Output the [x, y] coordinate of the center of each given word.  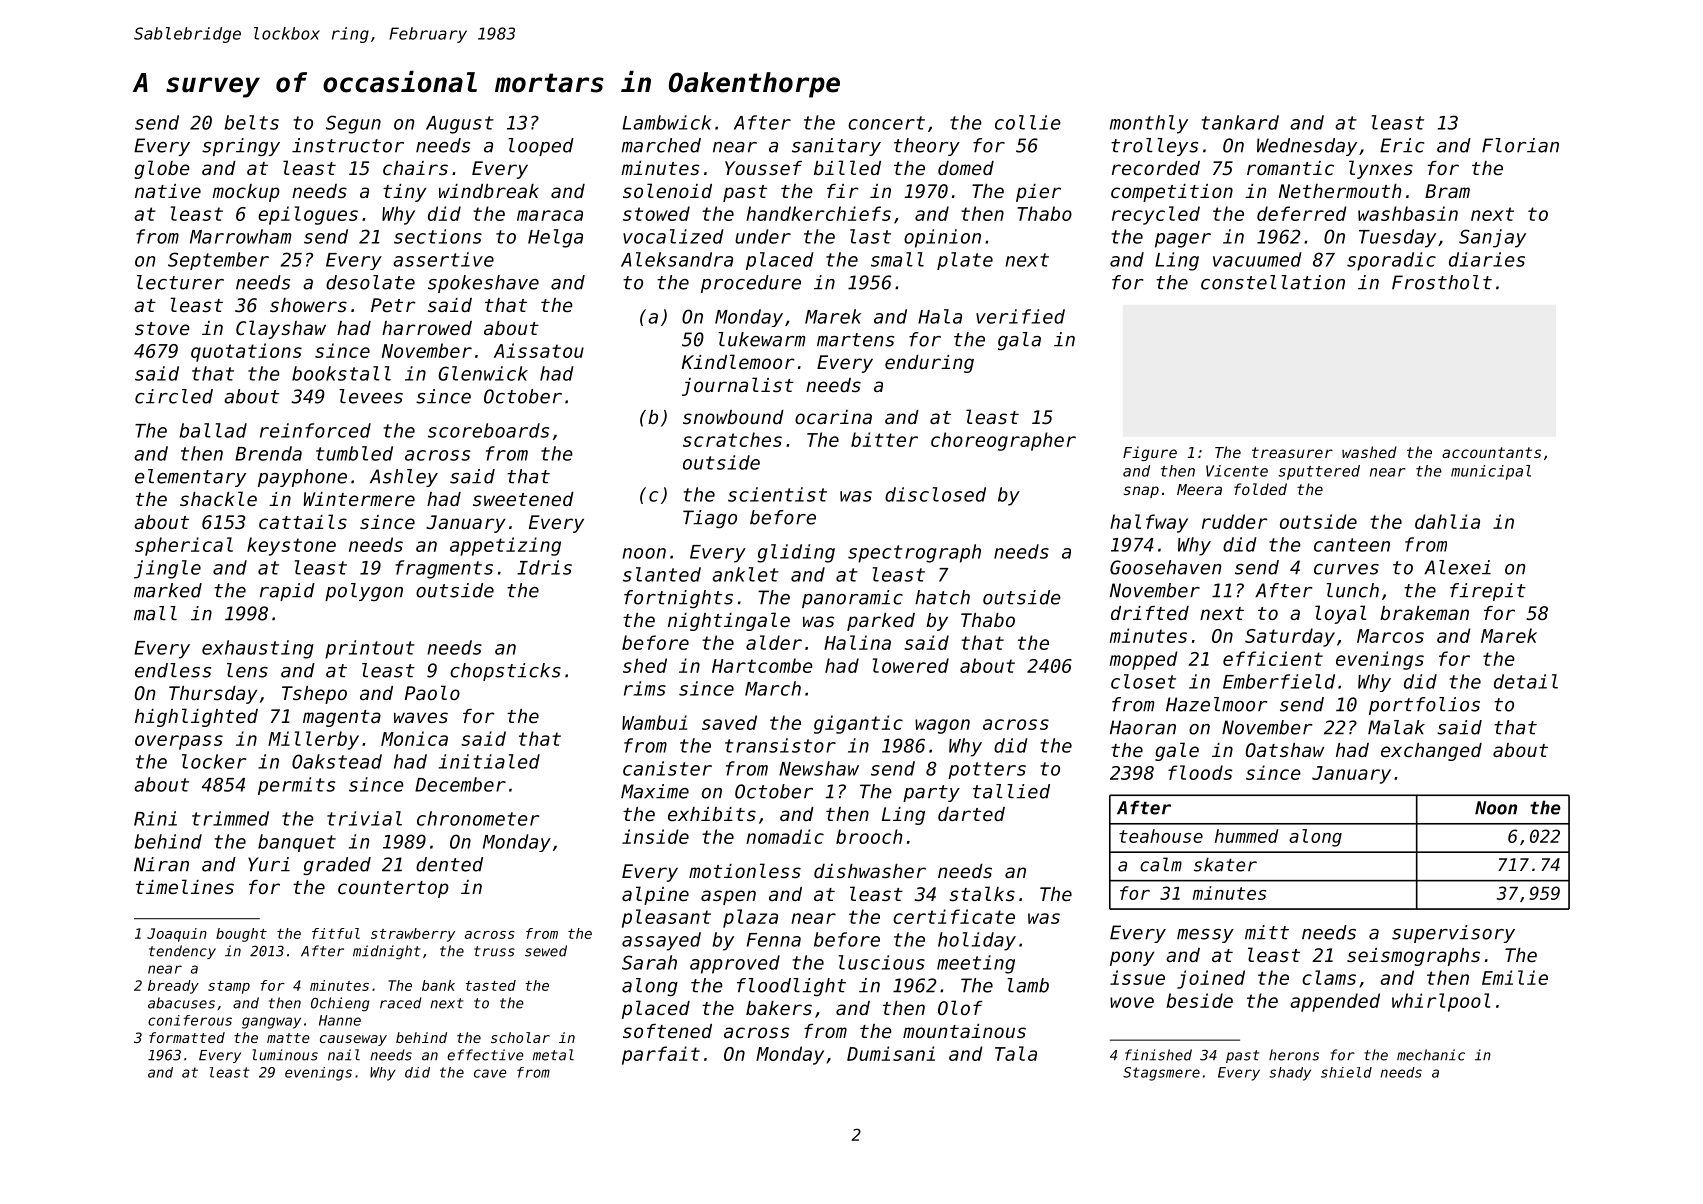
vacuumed [1257, 259]
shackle [218, 498]
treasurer [1292, 452]
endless [173, 670]
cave [490, 1073]
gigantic [858, 724]
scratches [732, 439]
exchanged [1431, 752]
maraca [550, 215]
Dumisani [891, 1053]
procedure [751, 284]
